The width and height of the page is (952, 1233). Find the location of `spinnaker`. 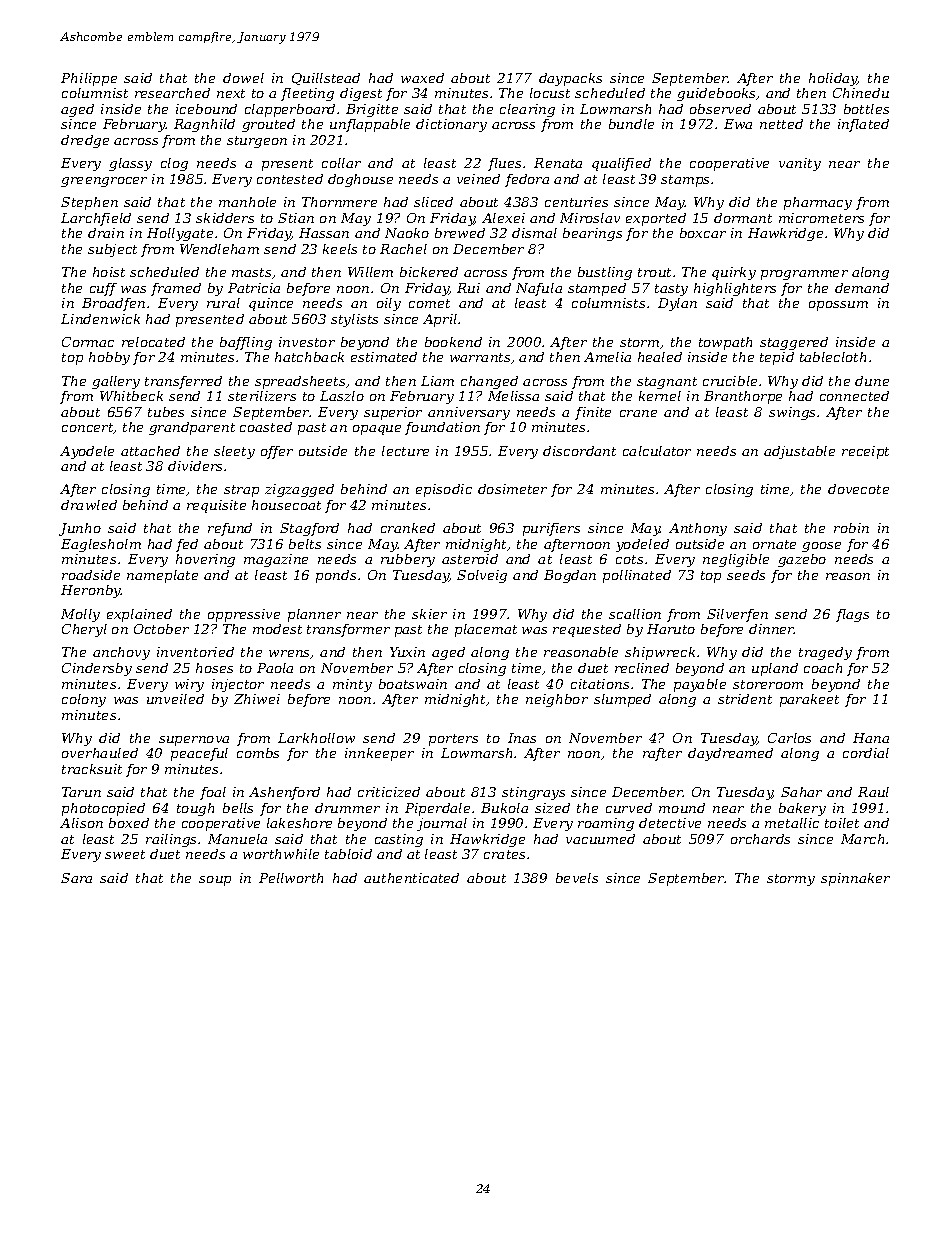

spinnaker is located at coordinates (855, 879).
